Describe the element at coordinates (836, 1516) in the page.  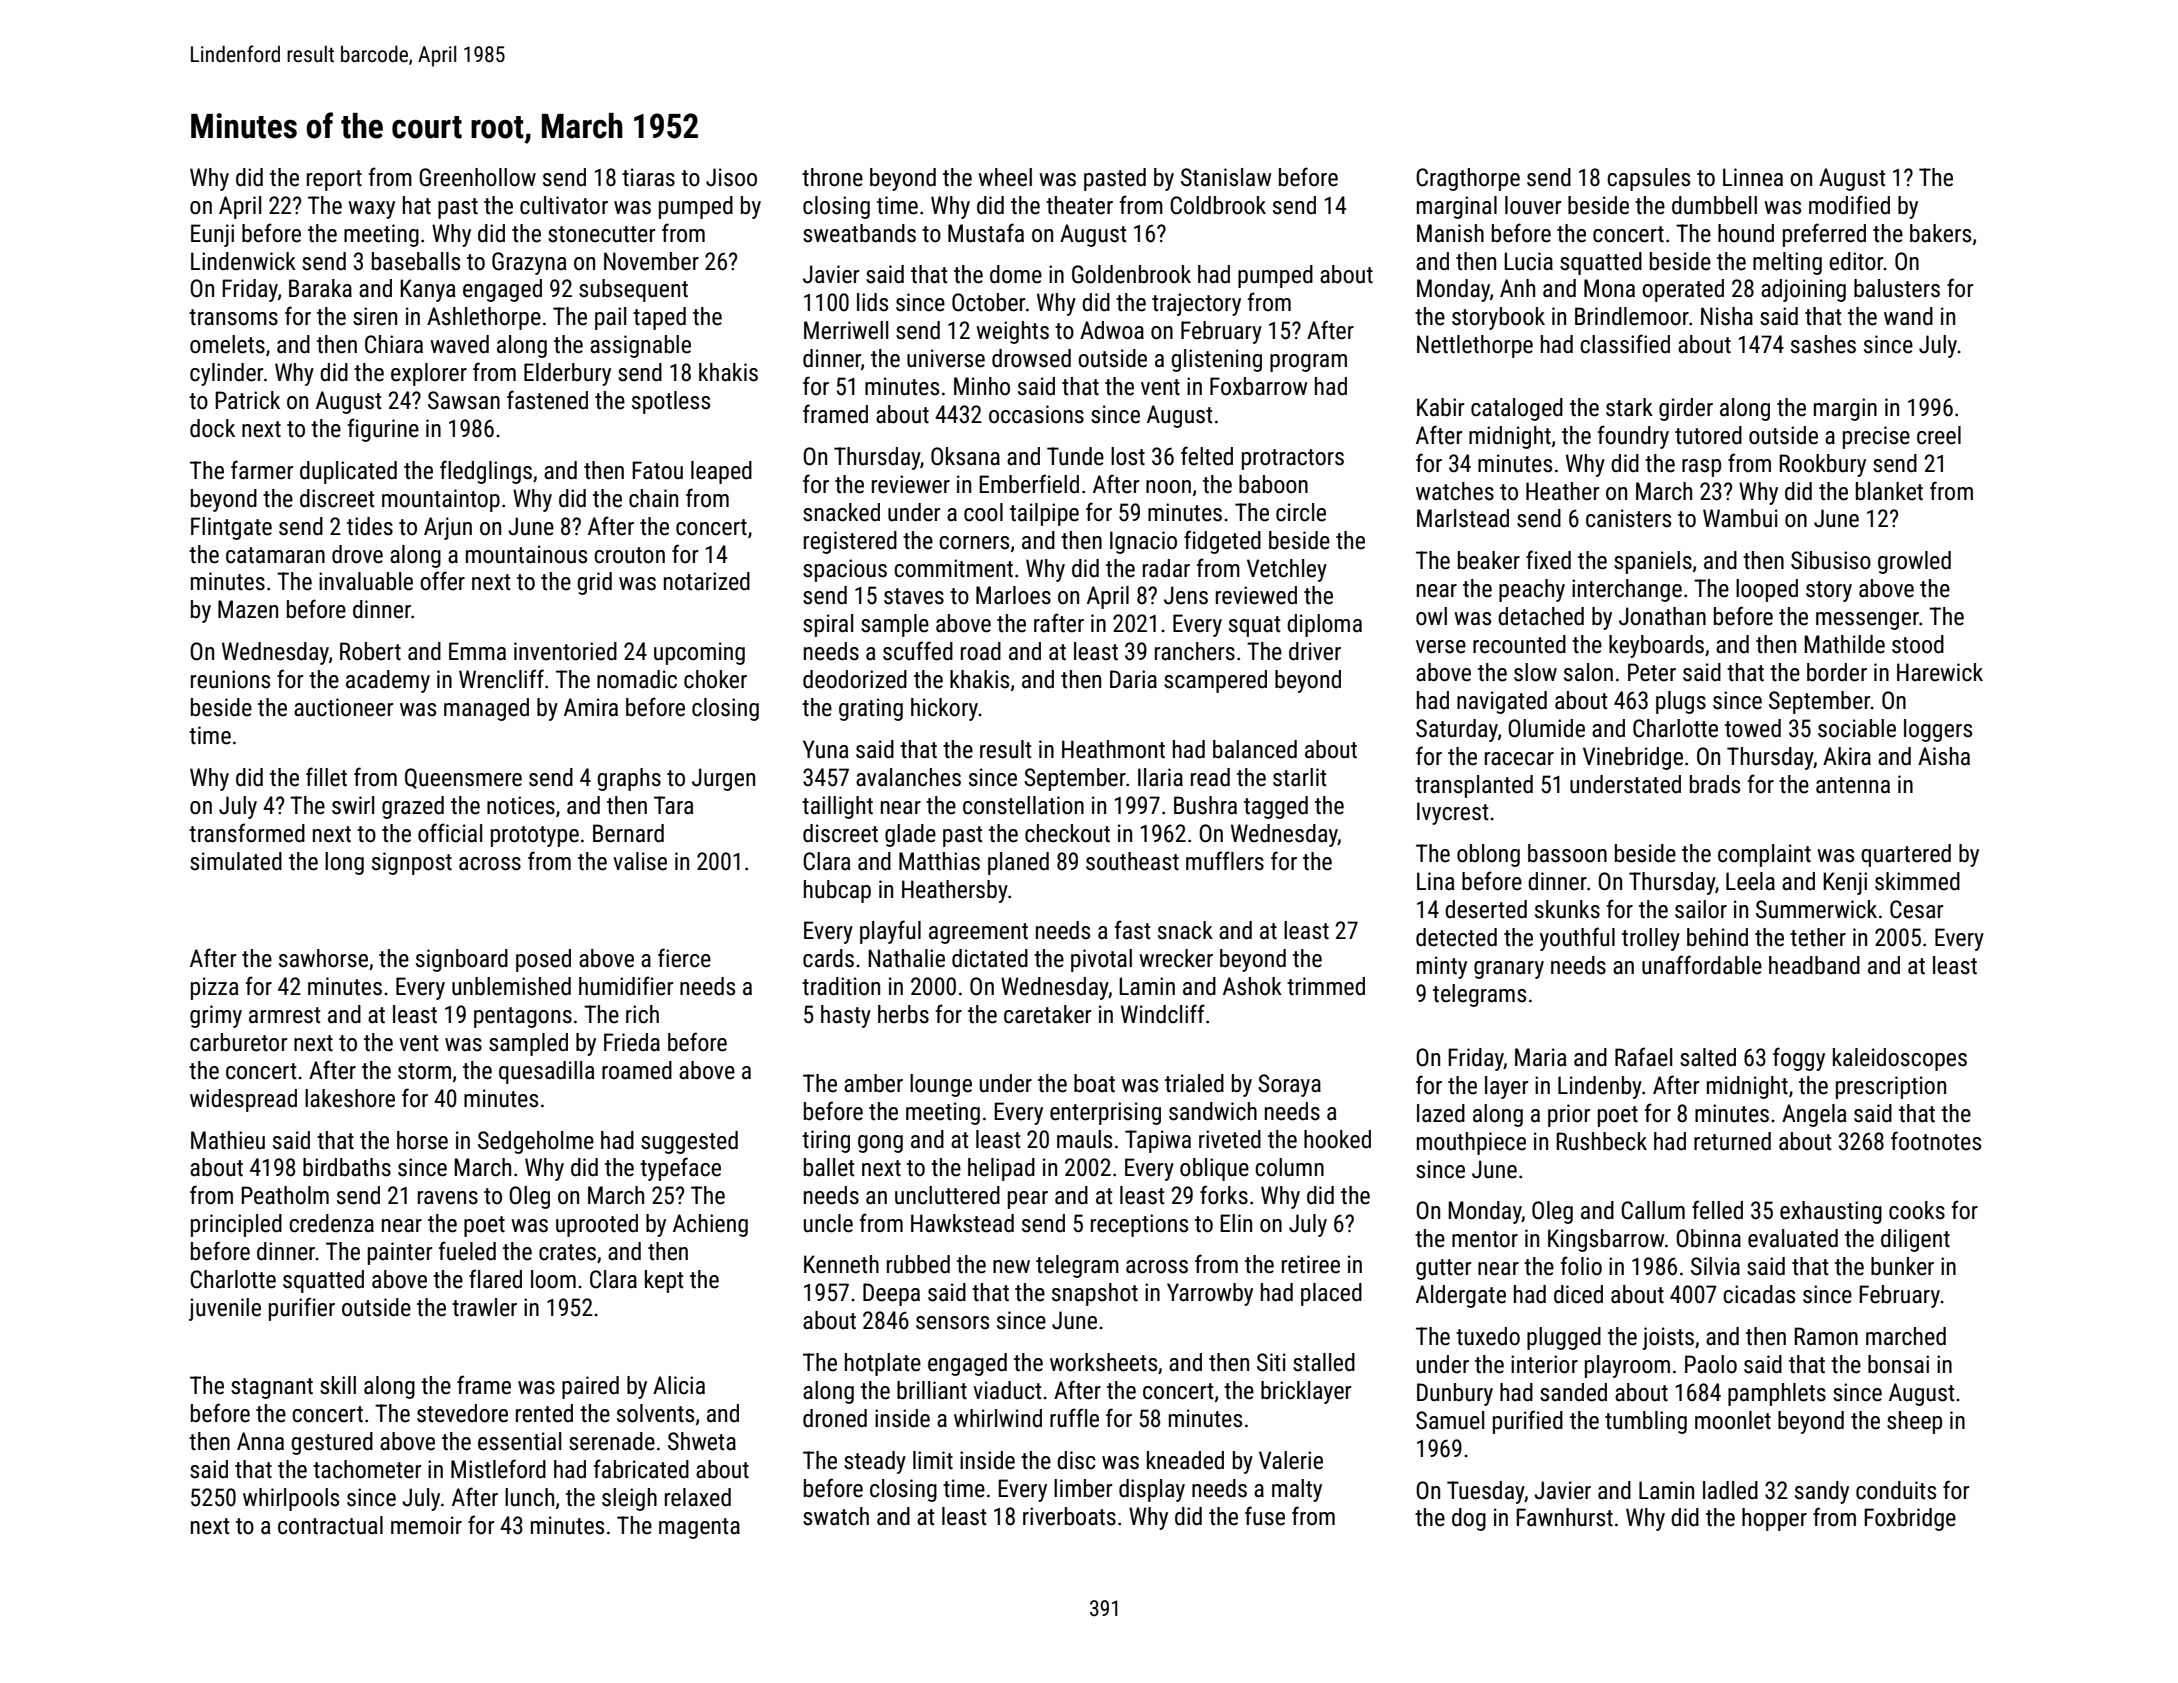
I see `swatch` at that location.
